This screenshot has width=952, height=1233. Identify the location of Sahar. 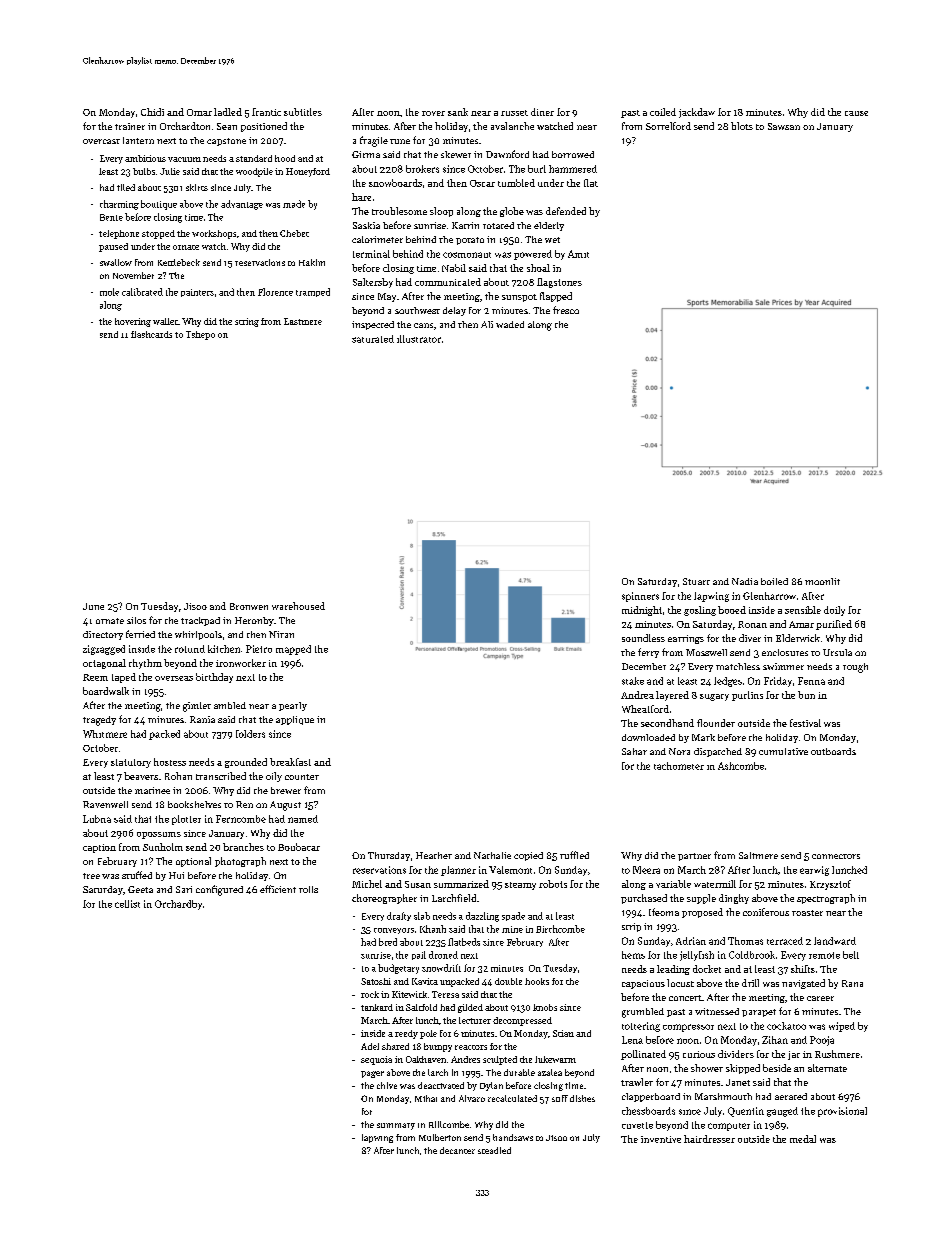
(634, 751).
